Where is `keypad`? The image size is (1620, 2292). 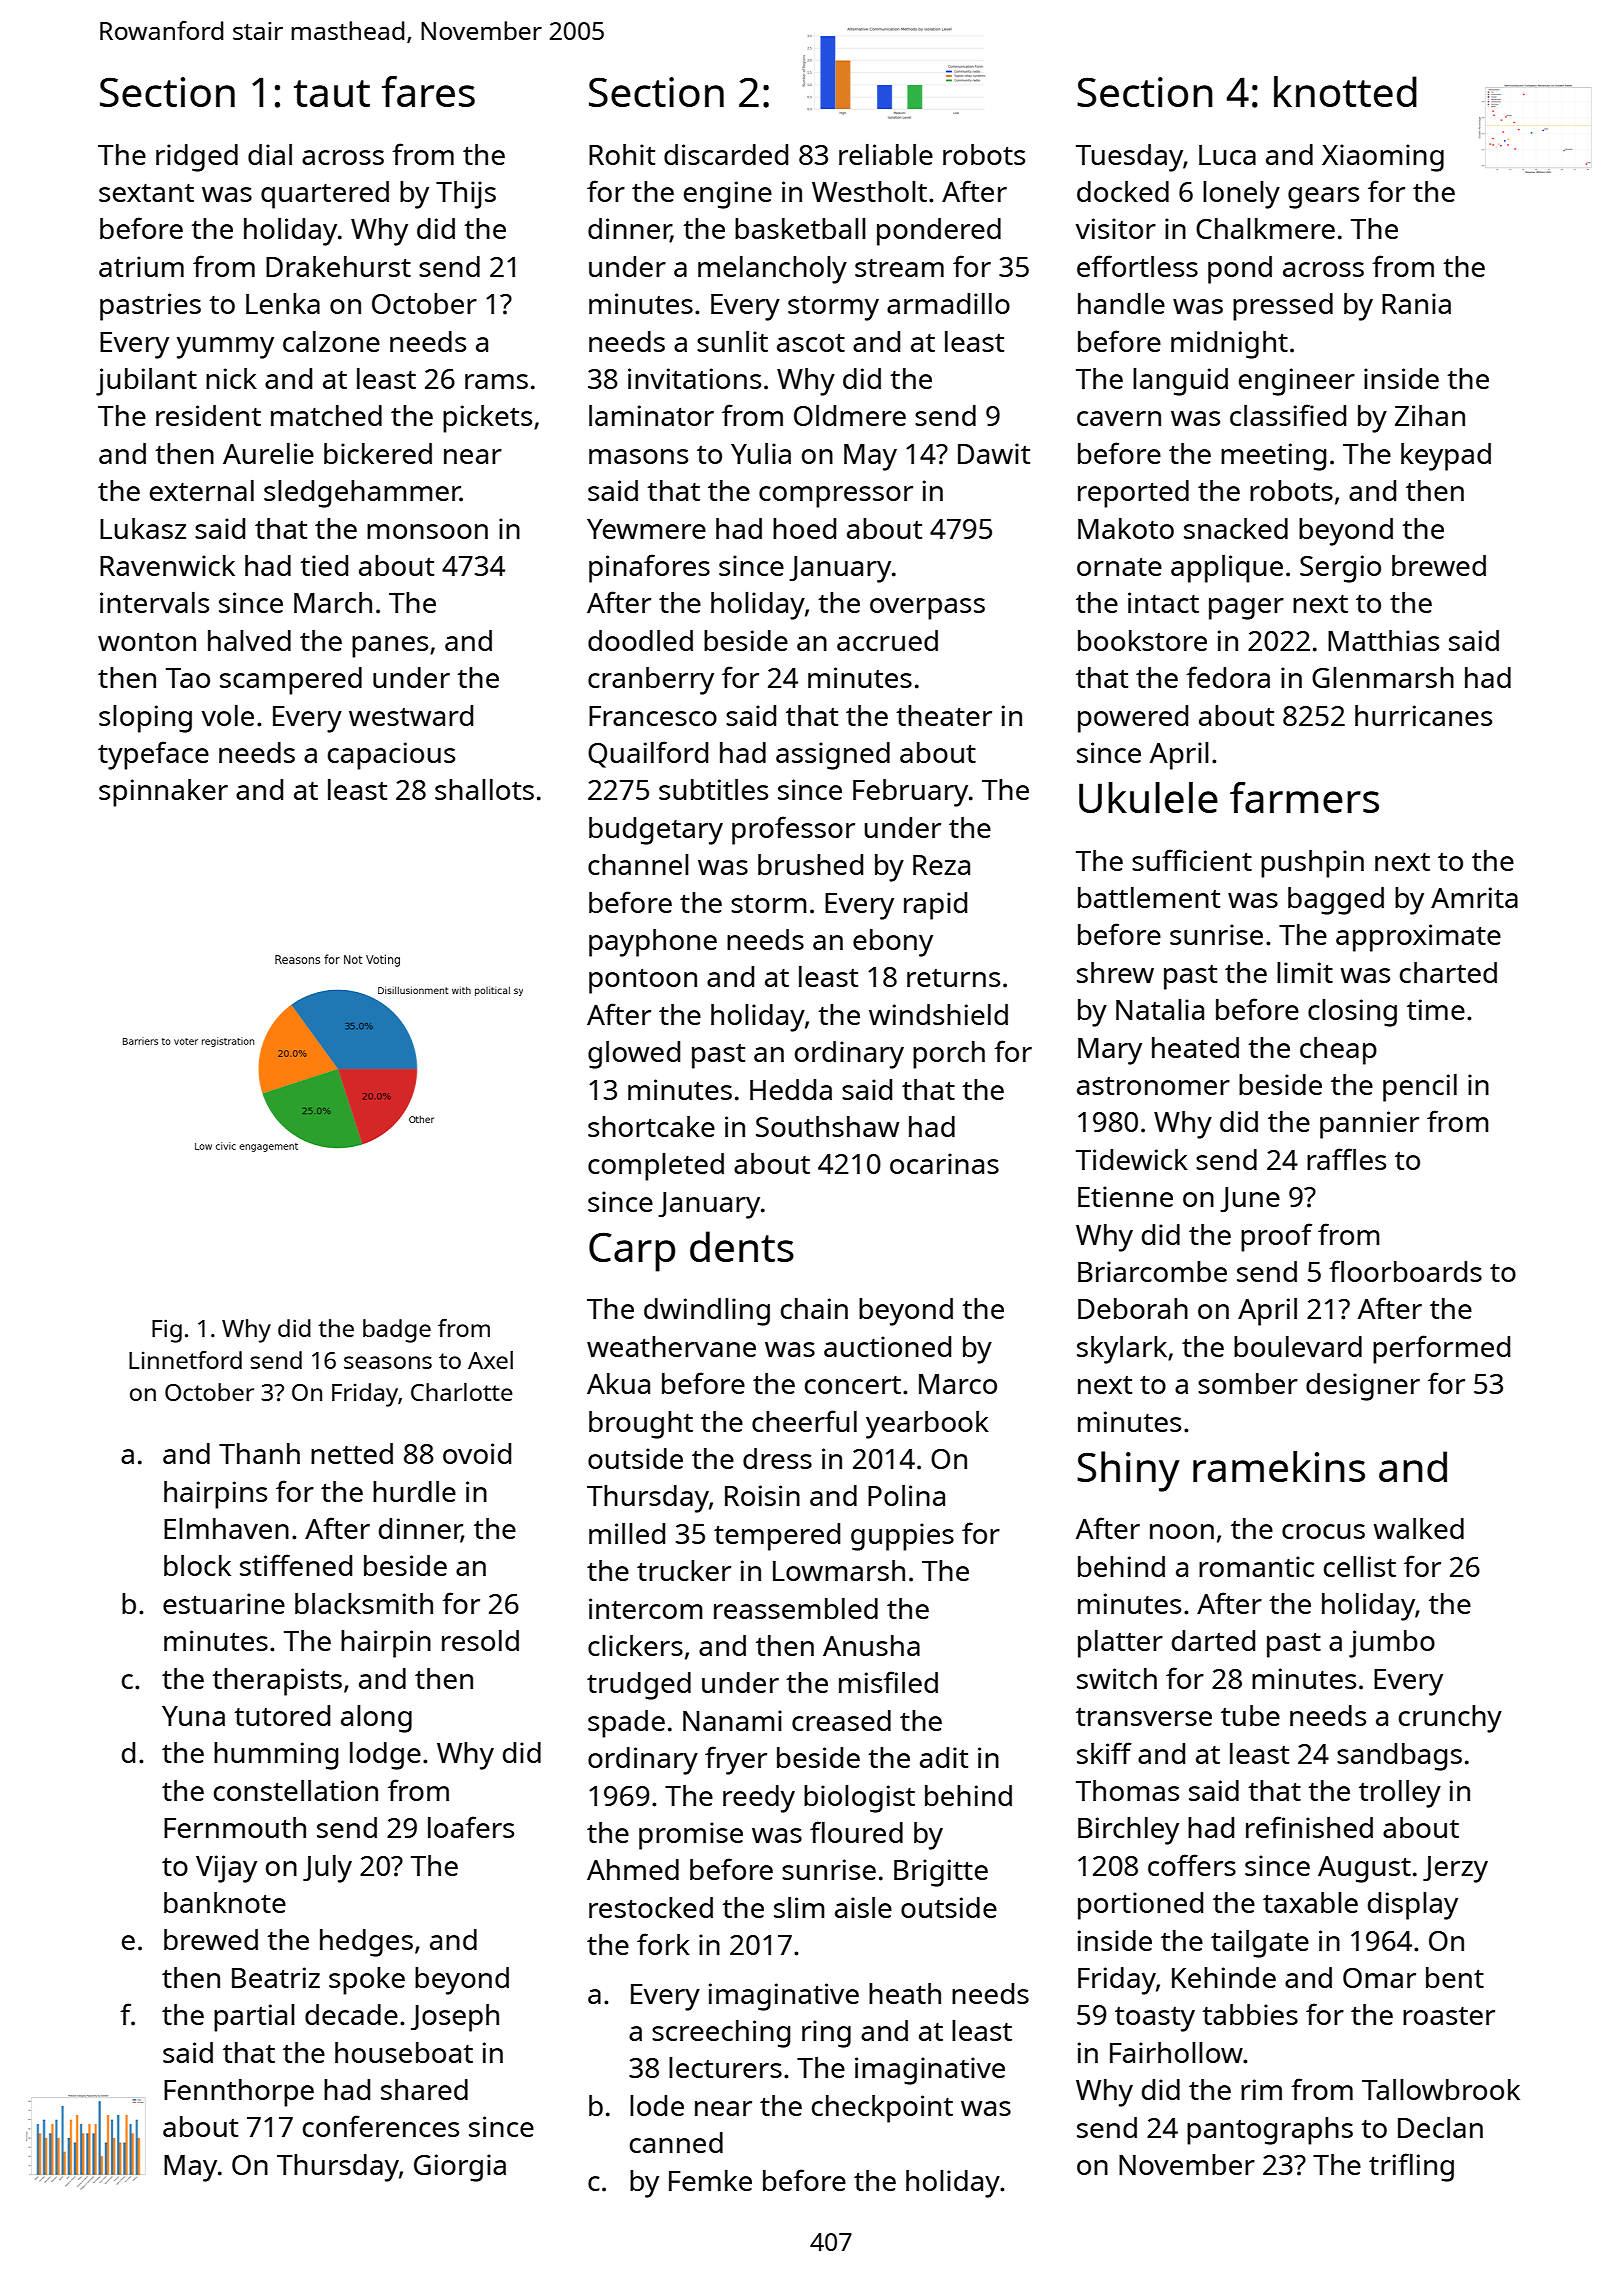 keypad is located at coordinates (1446, 457).
